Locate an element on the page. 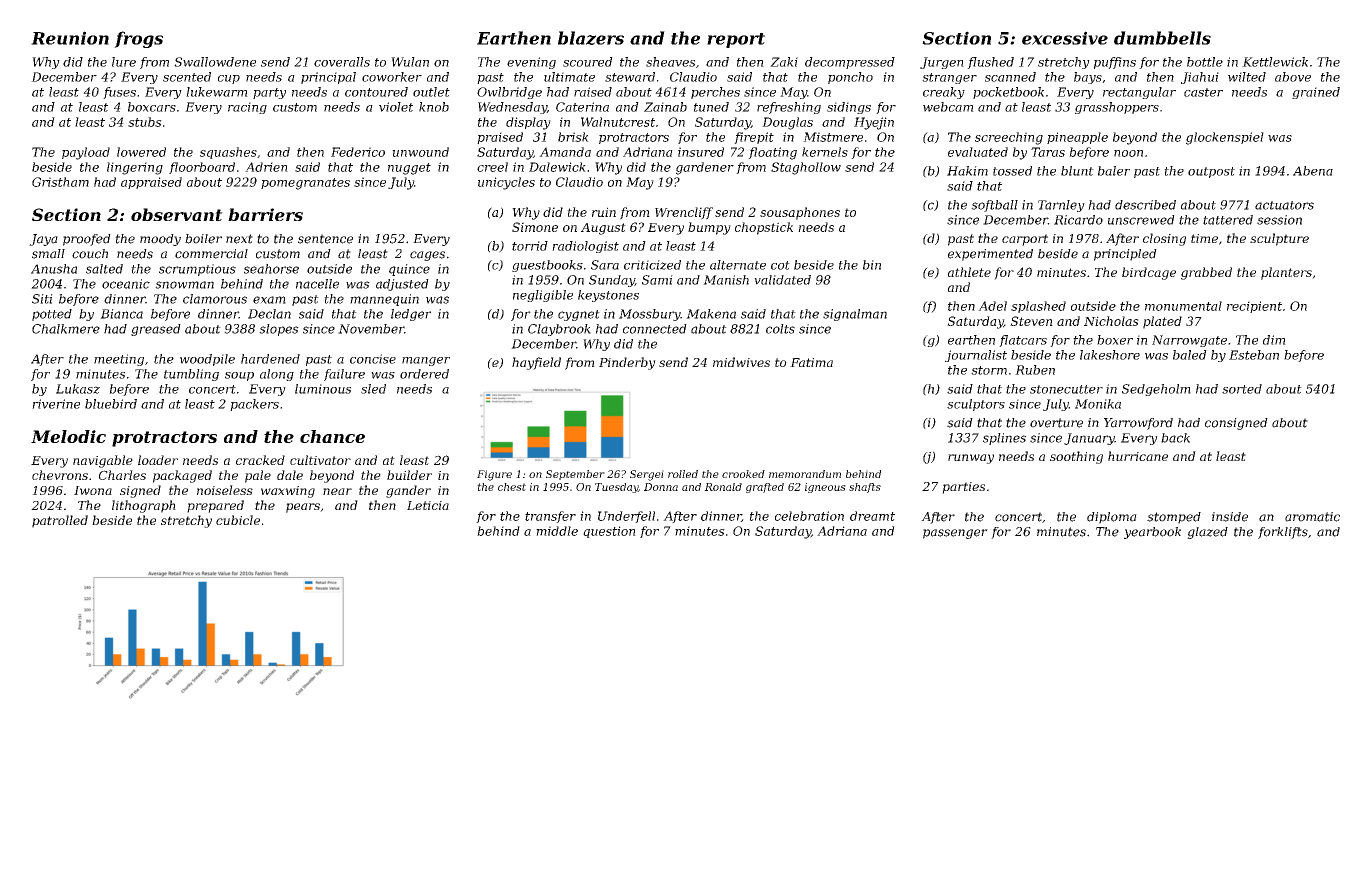 This page has height=887, width=1372. bin is located at coordinates (872, 265).
